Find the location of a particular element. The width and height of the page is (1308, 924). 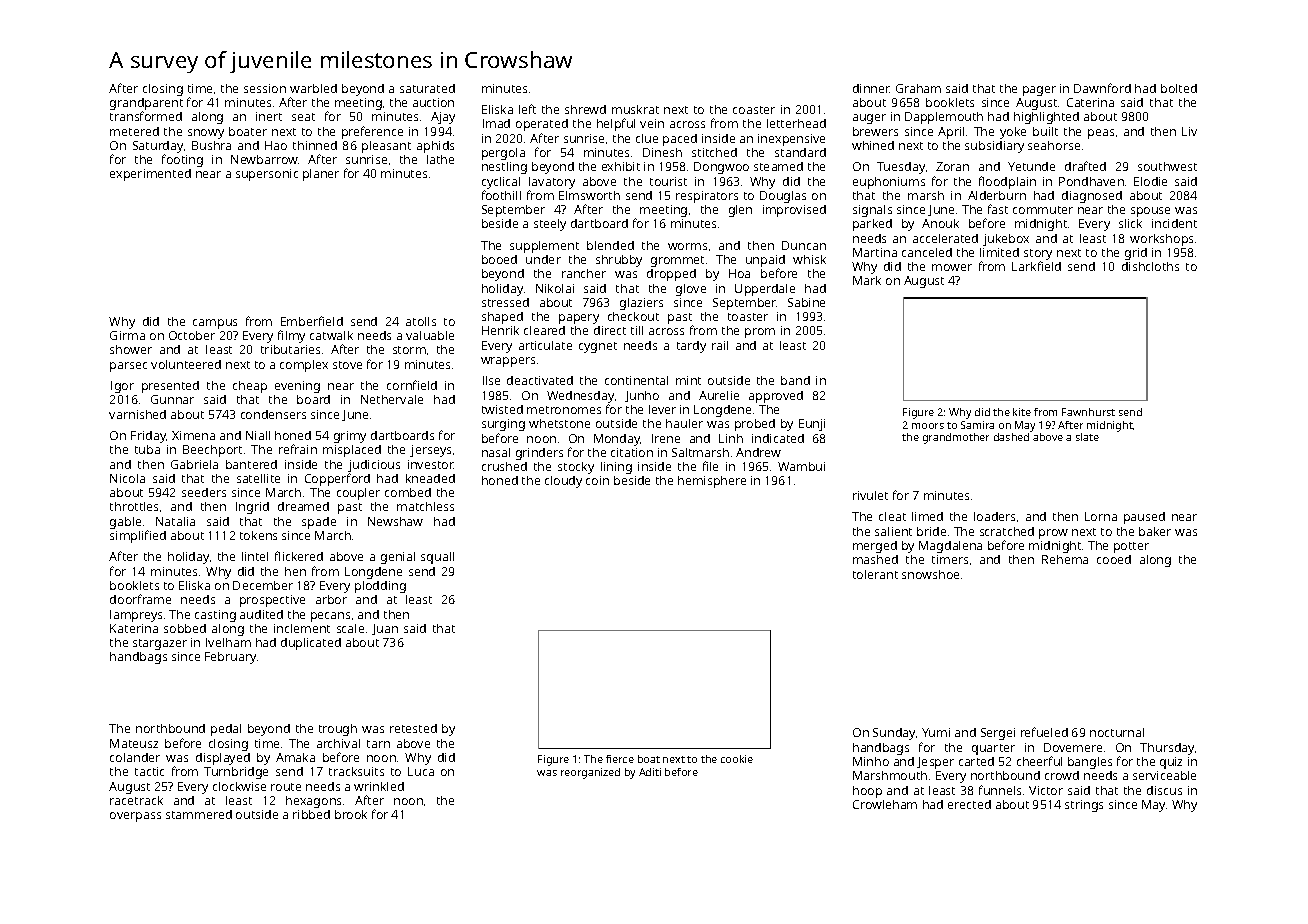

rivulet is located at coordinates (870, 495).
